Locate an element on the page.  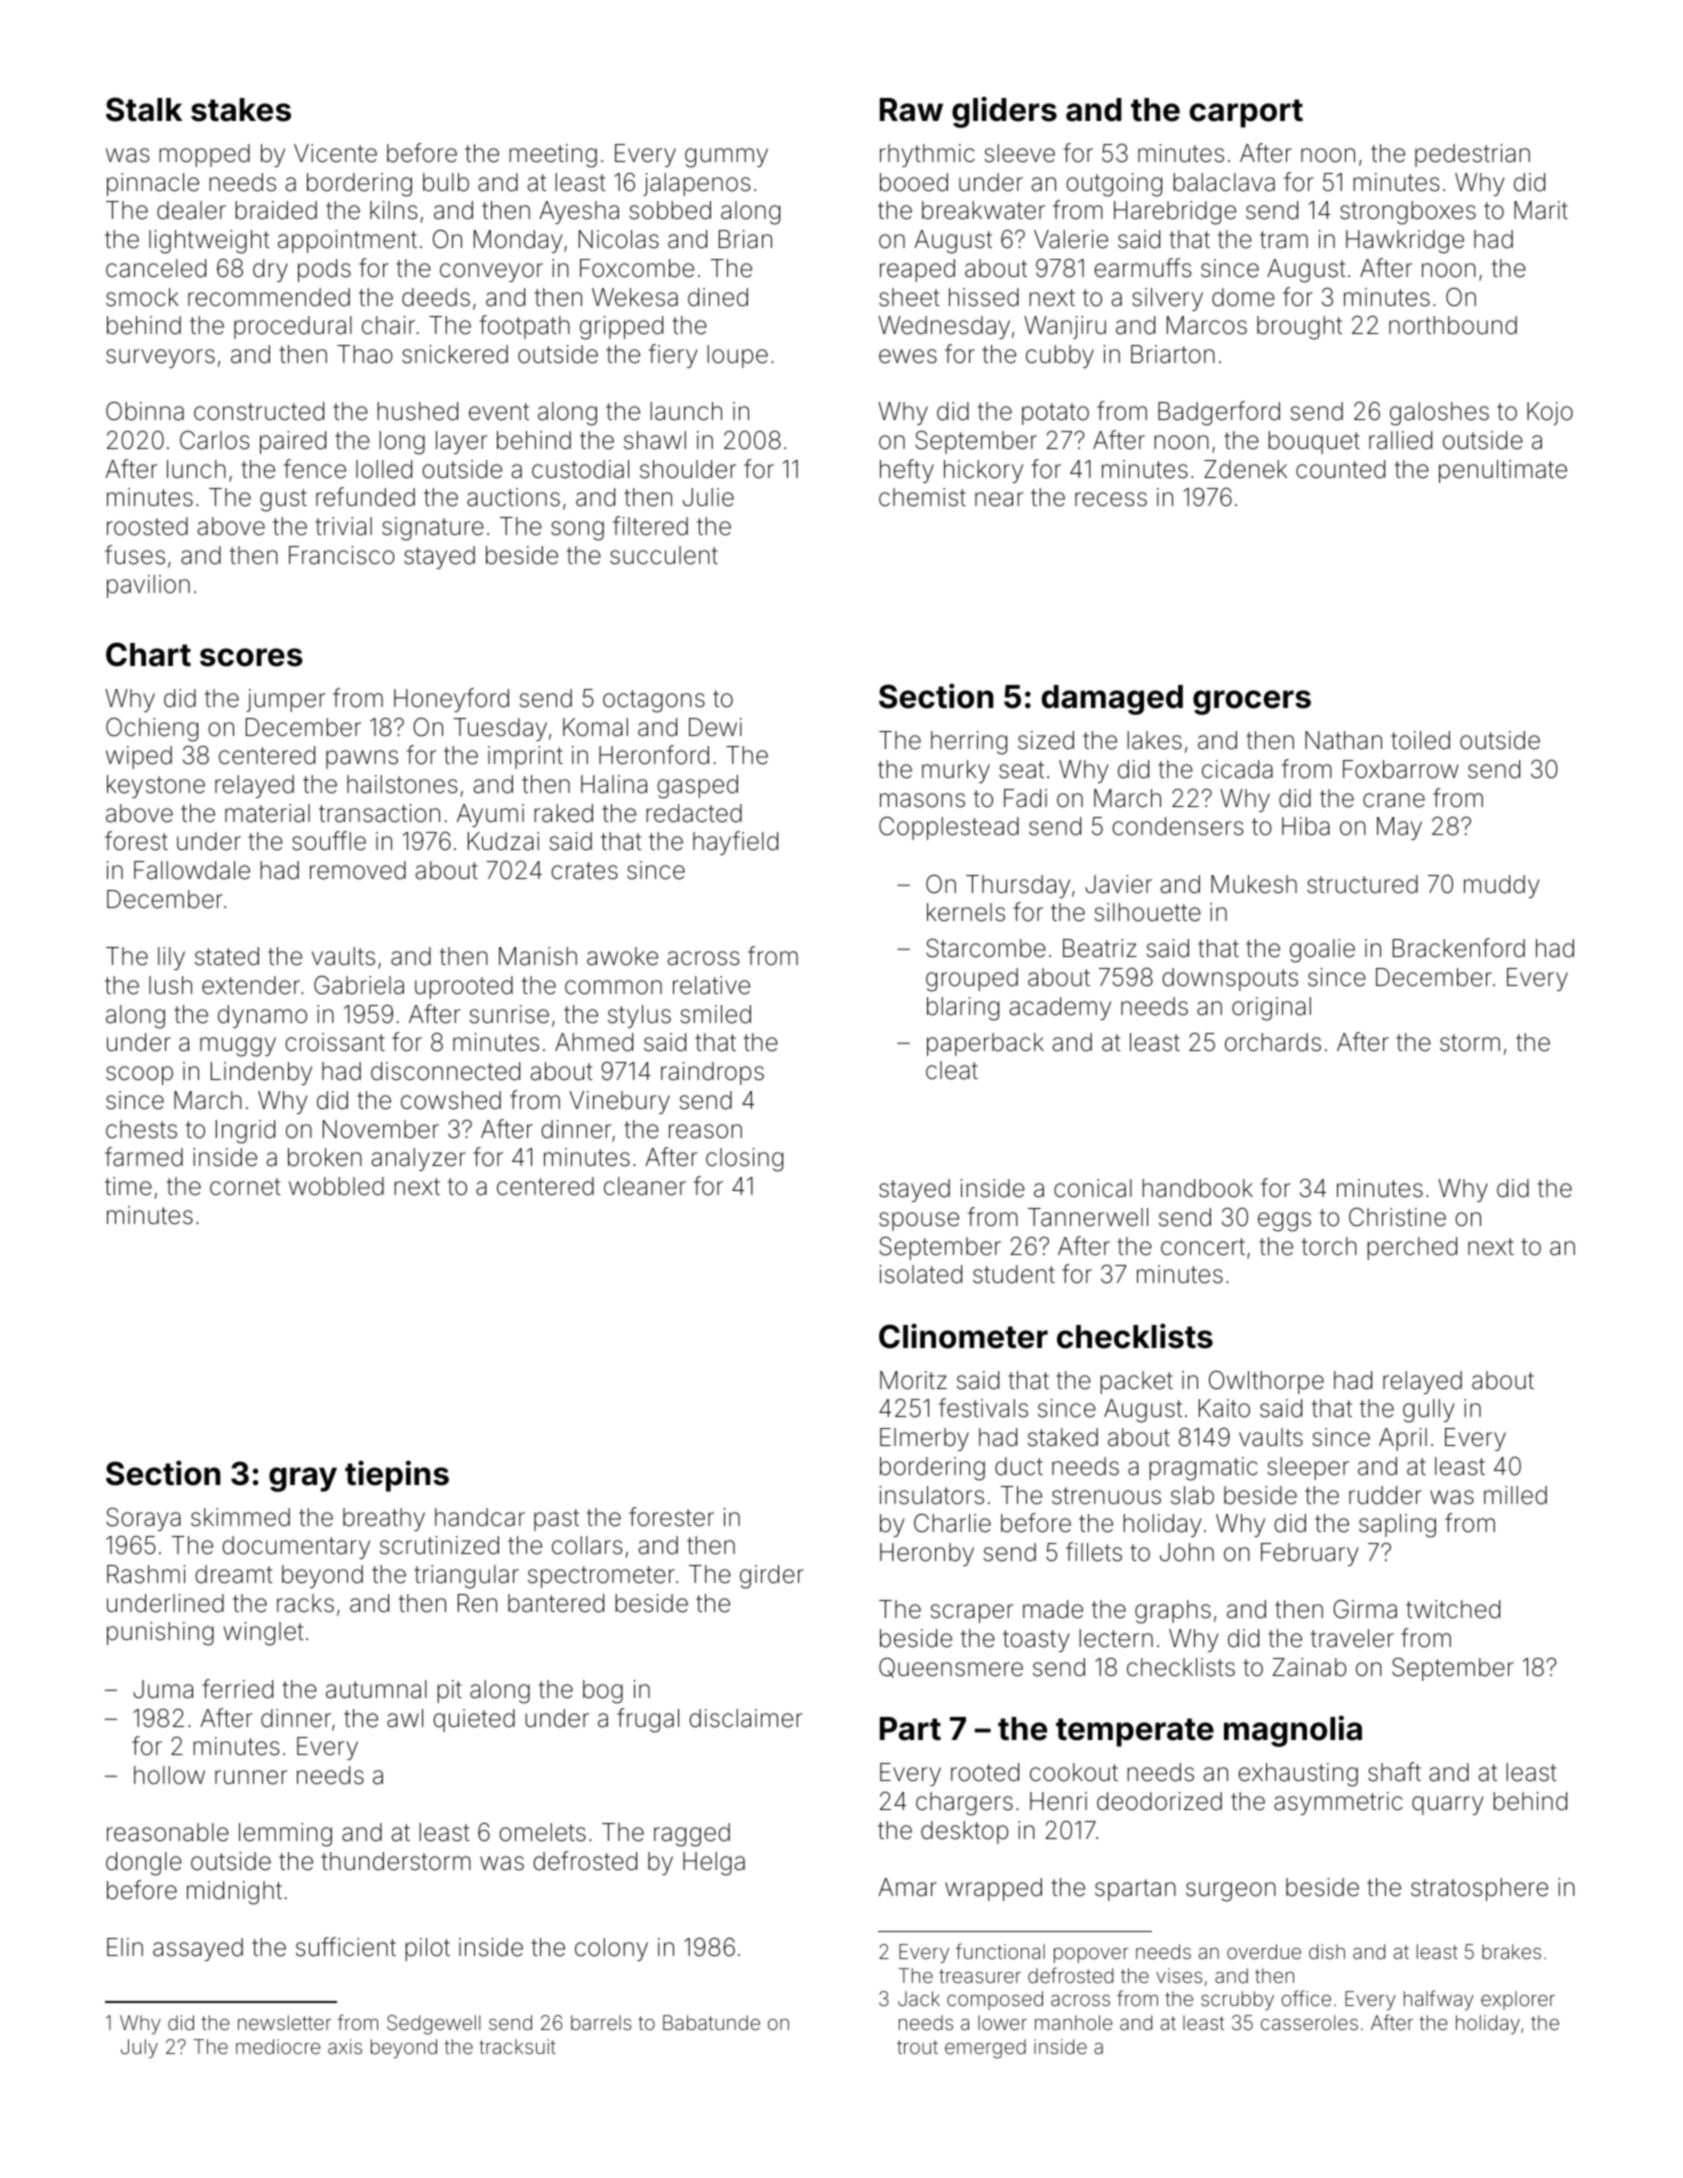
Thao is located at coordinates (365, 354).
